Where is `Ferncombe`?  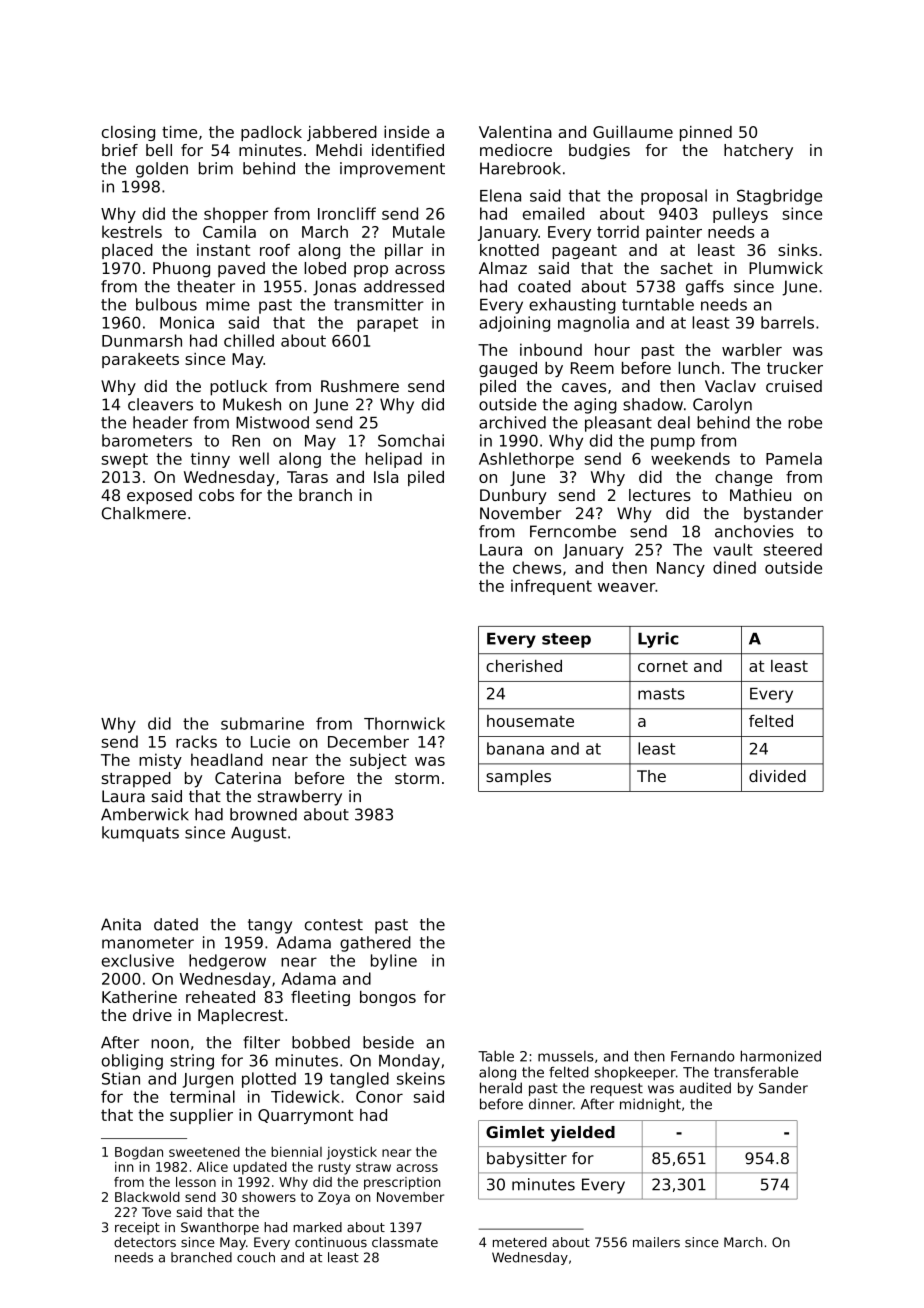 Ferncombe is located at coordinates (573, 531).
